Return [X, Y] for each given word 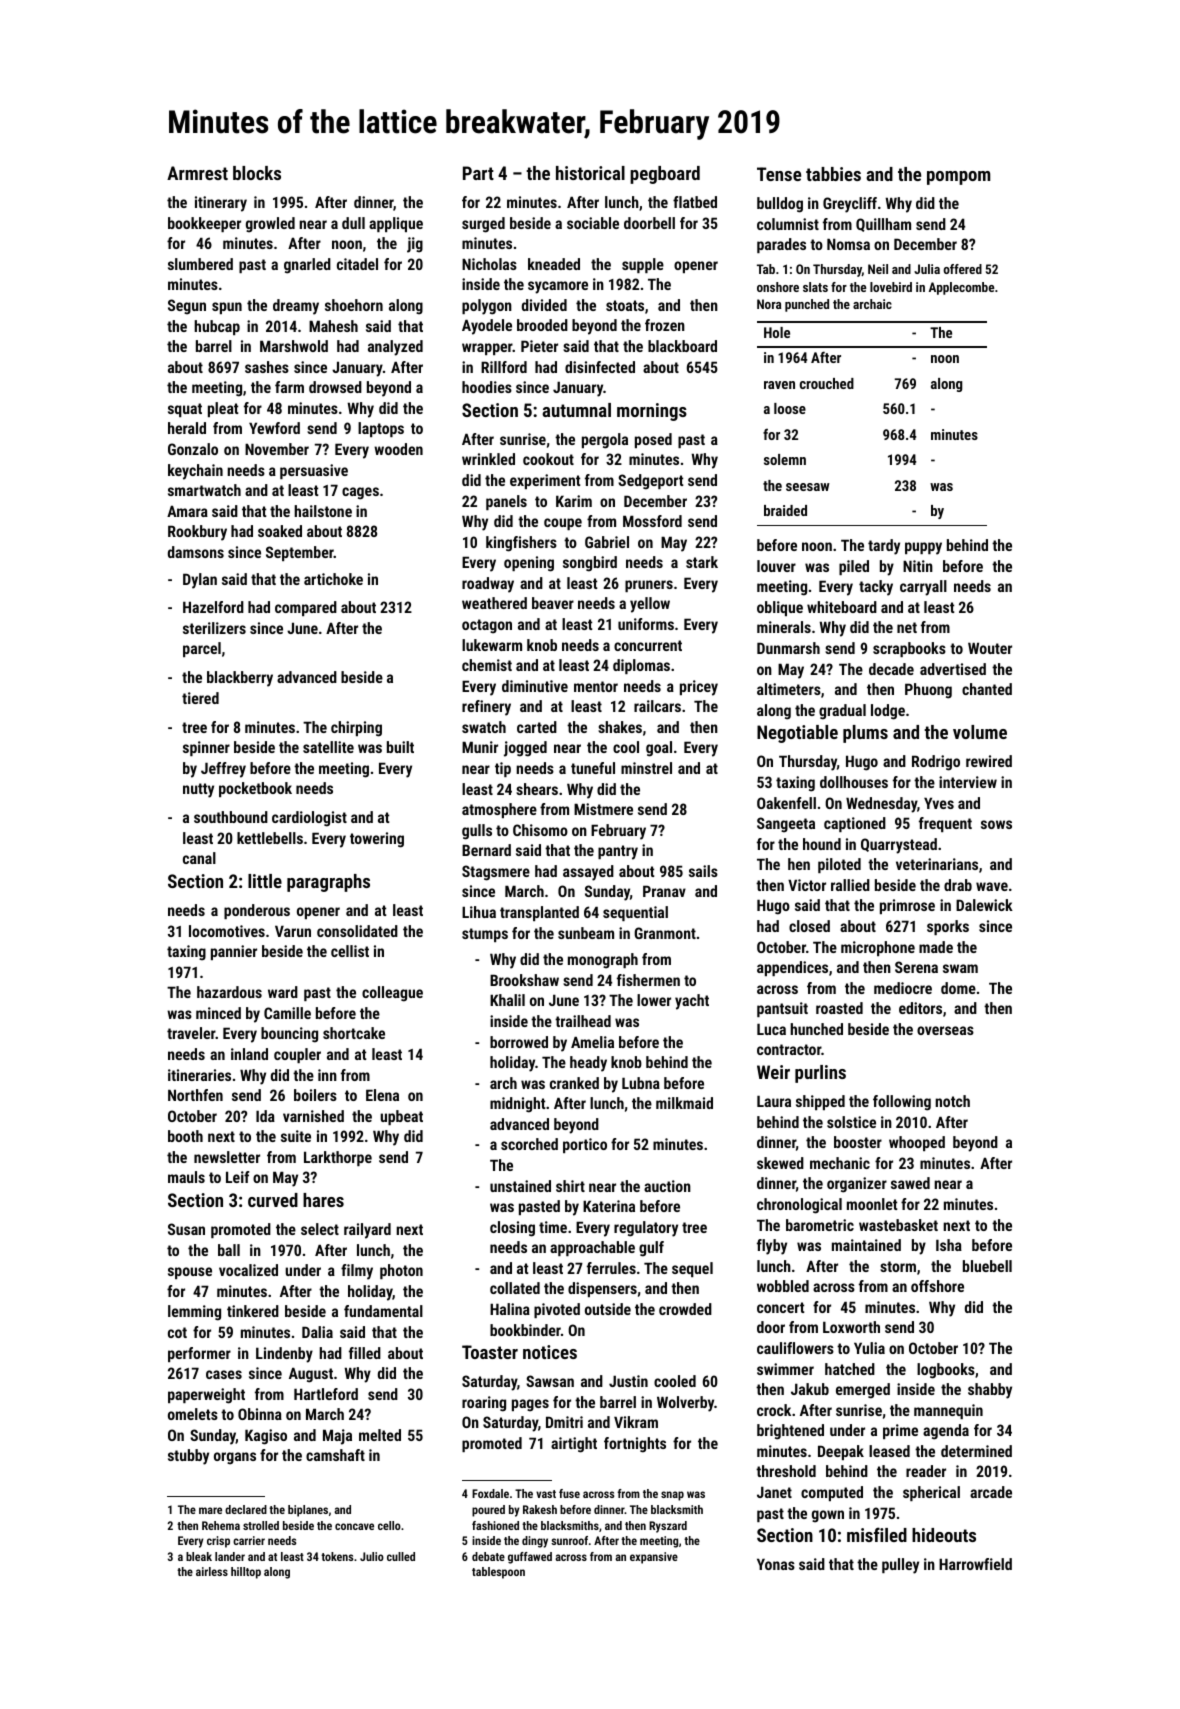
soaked [280, 531]
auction [667, 1186]
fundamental [383, 1311]
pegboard [665, 175]
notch [952, 1101]
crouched [827, 383]
